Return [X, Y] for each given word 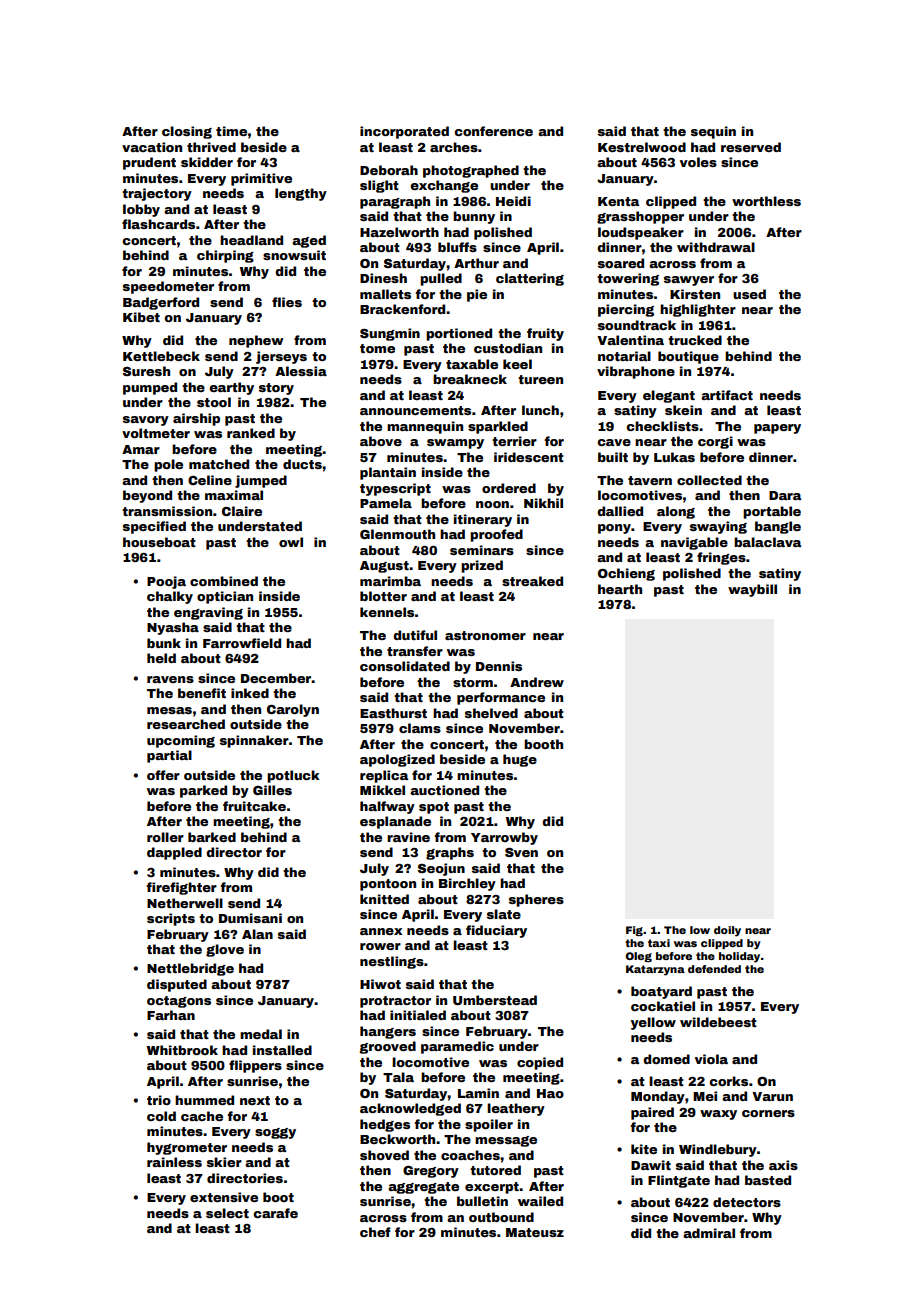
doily [727, 931]
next [255, 1100]
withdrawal [716, 247]
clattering [530, 279]
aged [309, 241]
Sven [521, 852]
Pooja [166, 582]
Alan [257, 934]
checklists [662, 426]
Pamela [386, 503]
